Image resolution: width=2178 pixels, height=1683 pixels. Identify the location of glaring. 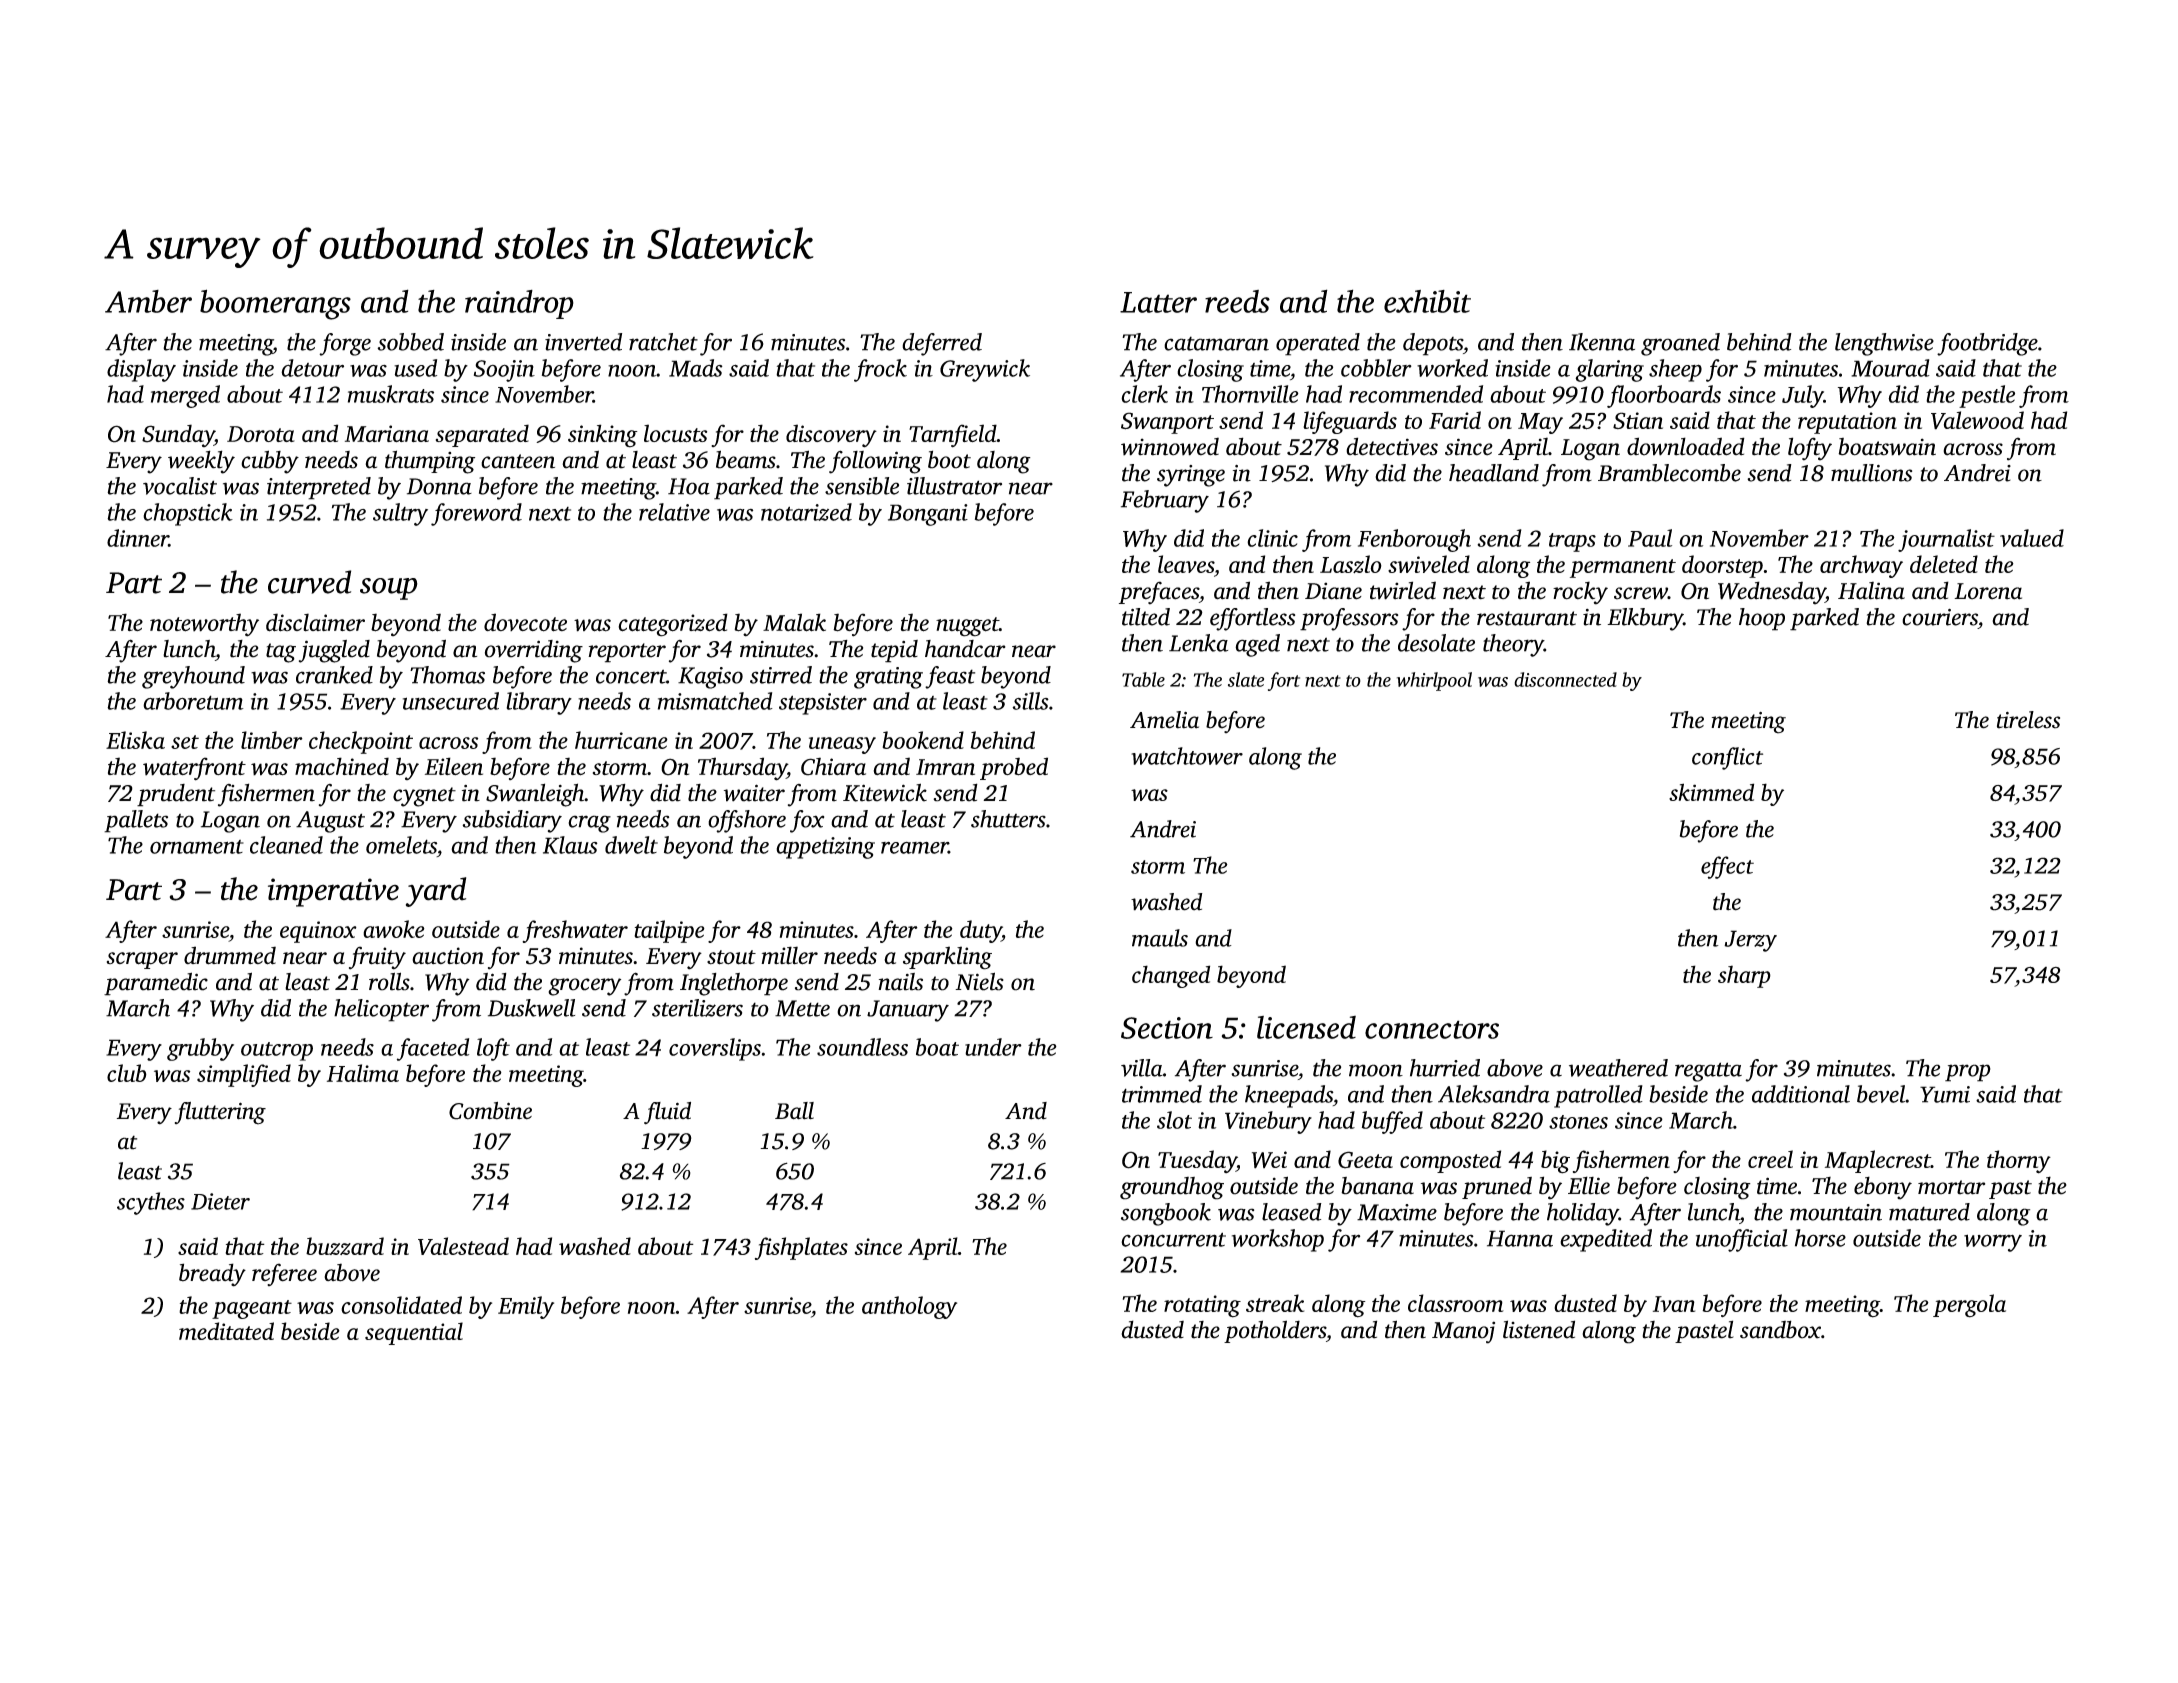
(1609, 370).
